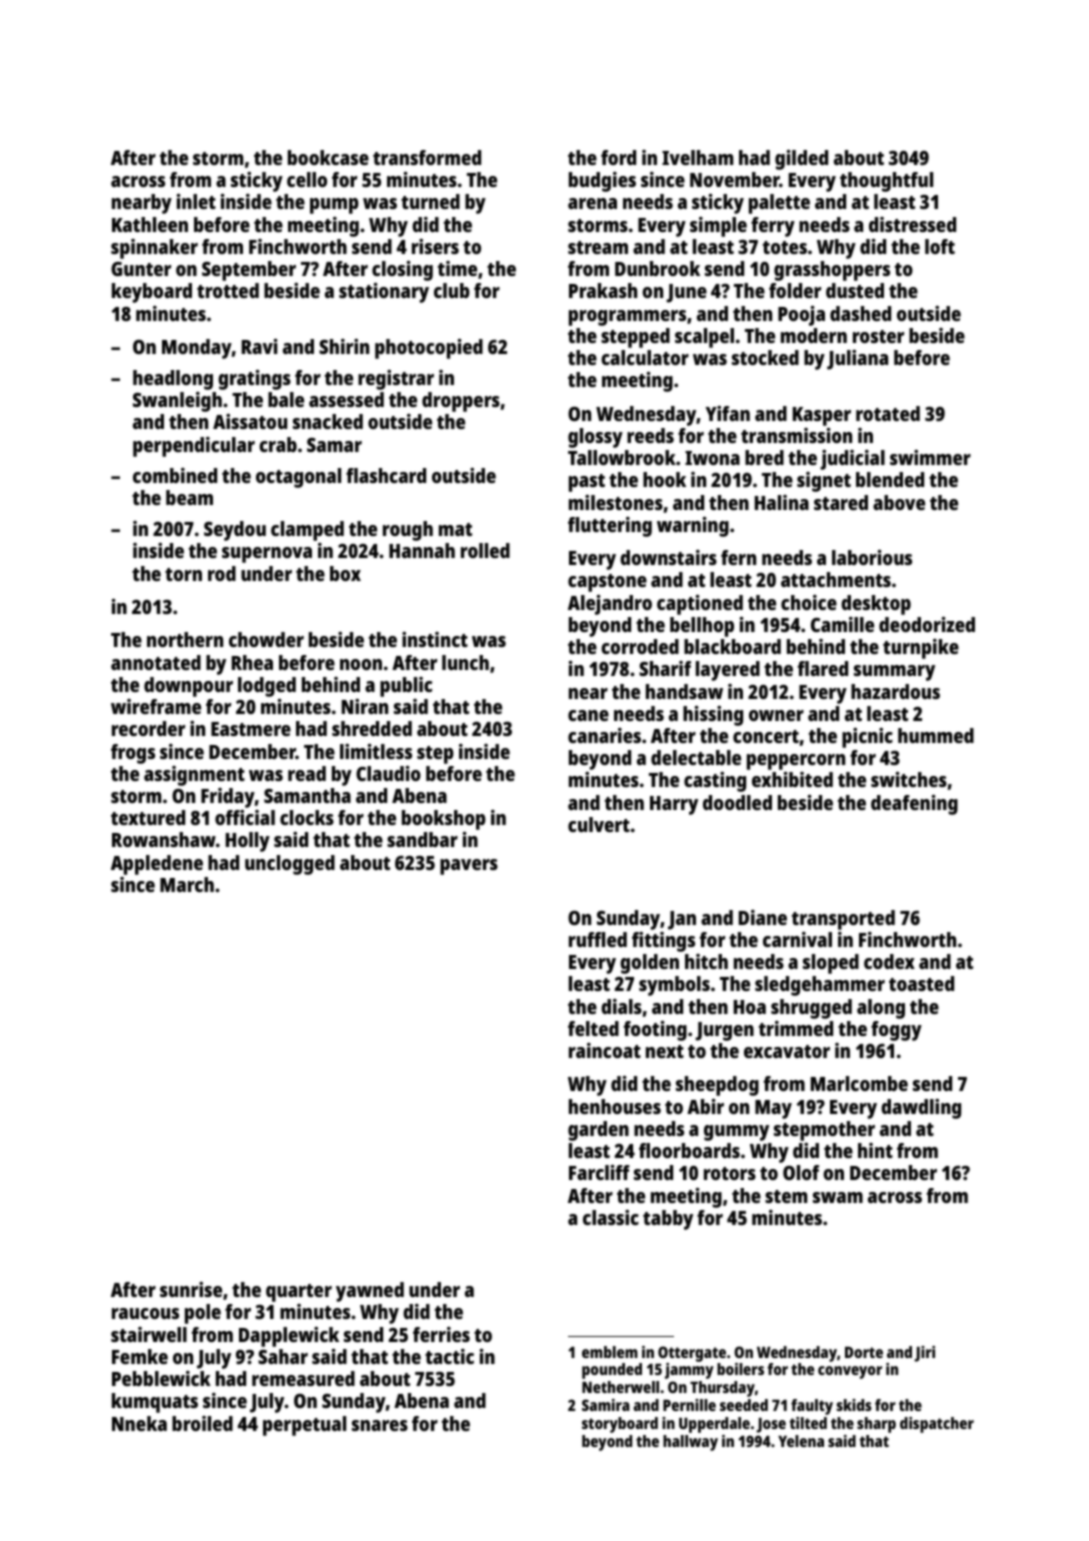 The height and width of the screenshot is (1541, 1089). I want to click on September, so click(249, 271).
